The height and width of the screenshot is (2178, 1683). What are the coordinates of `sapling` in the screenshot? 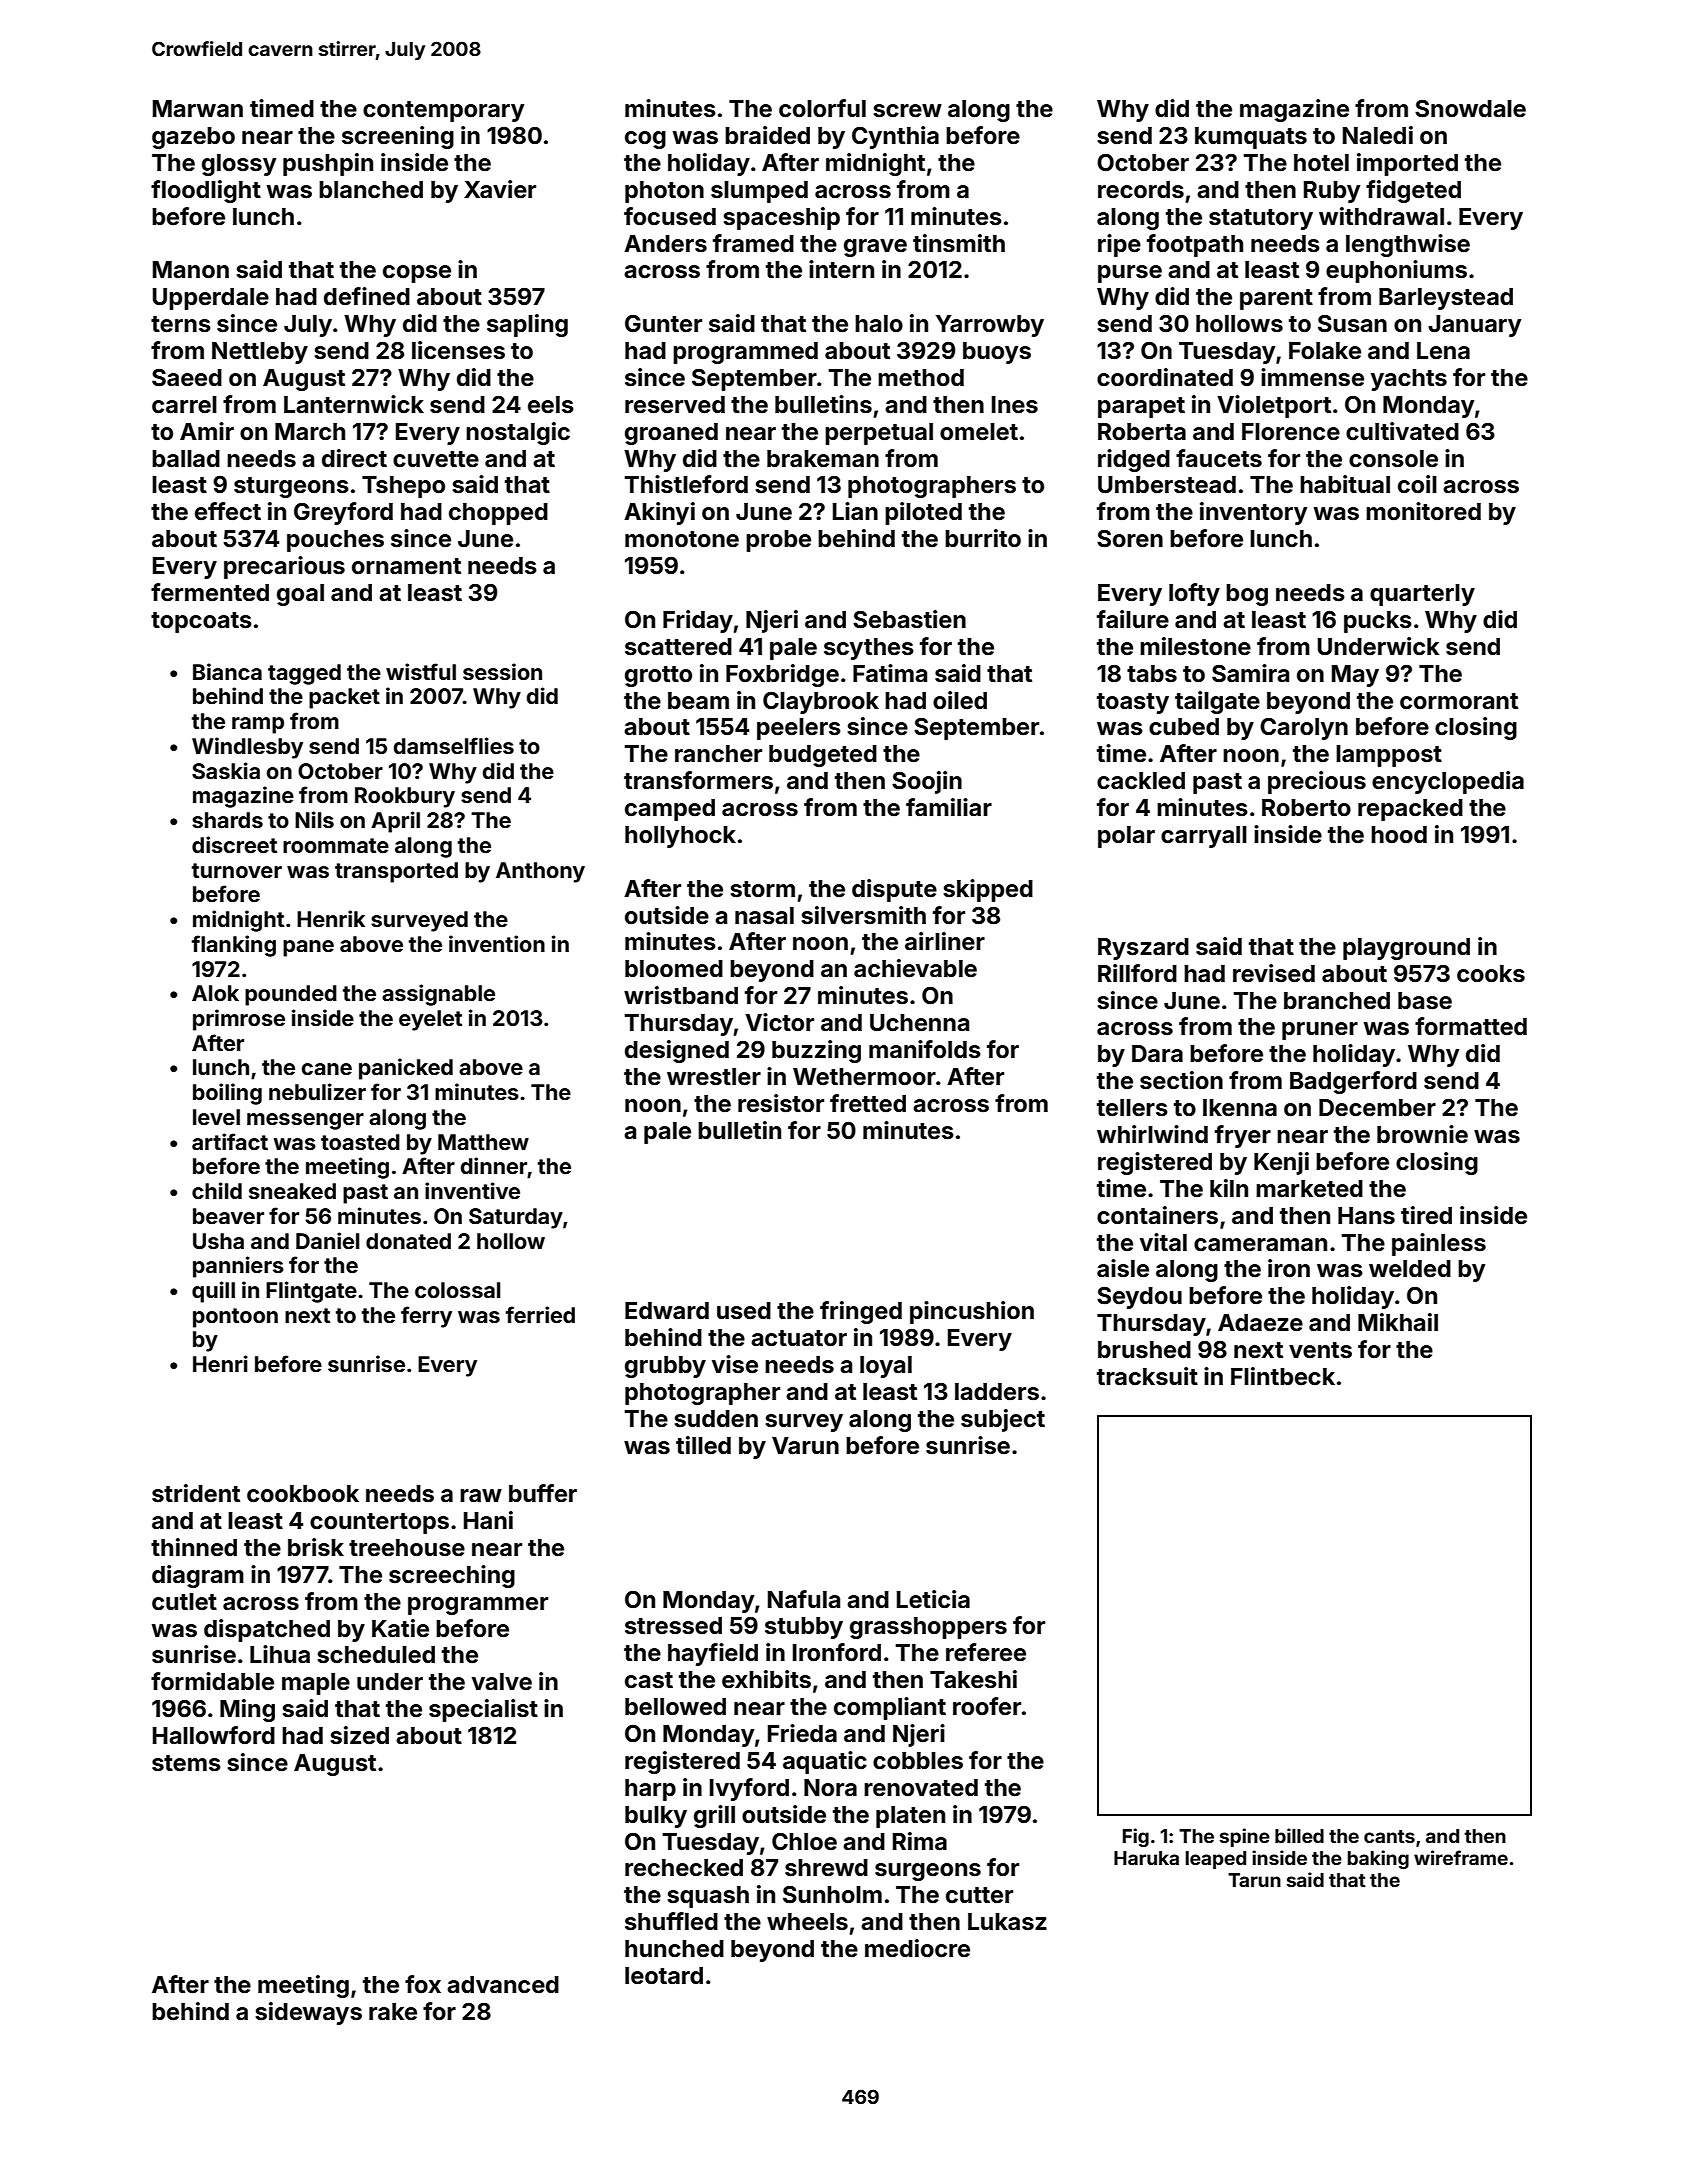 It's located at (527, 325).
